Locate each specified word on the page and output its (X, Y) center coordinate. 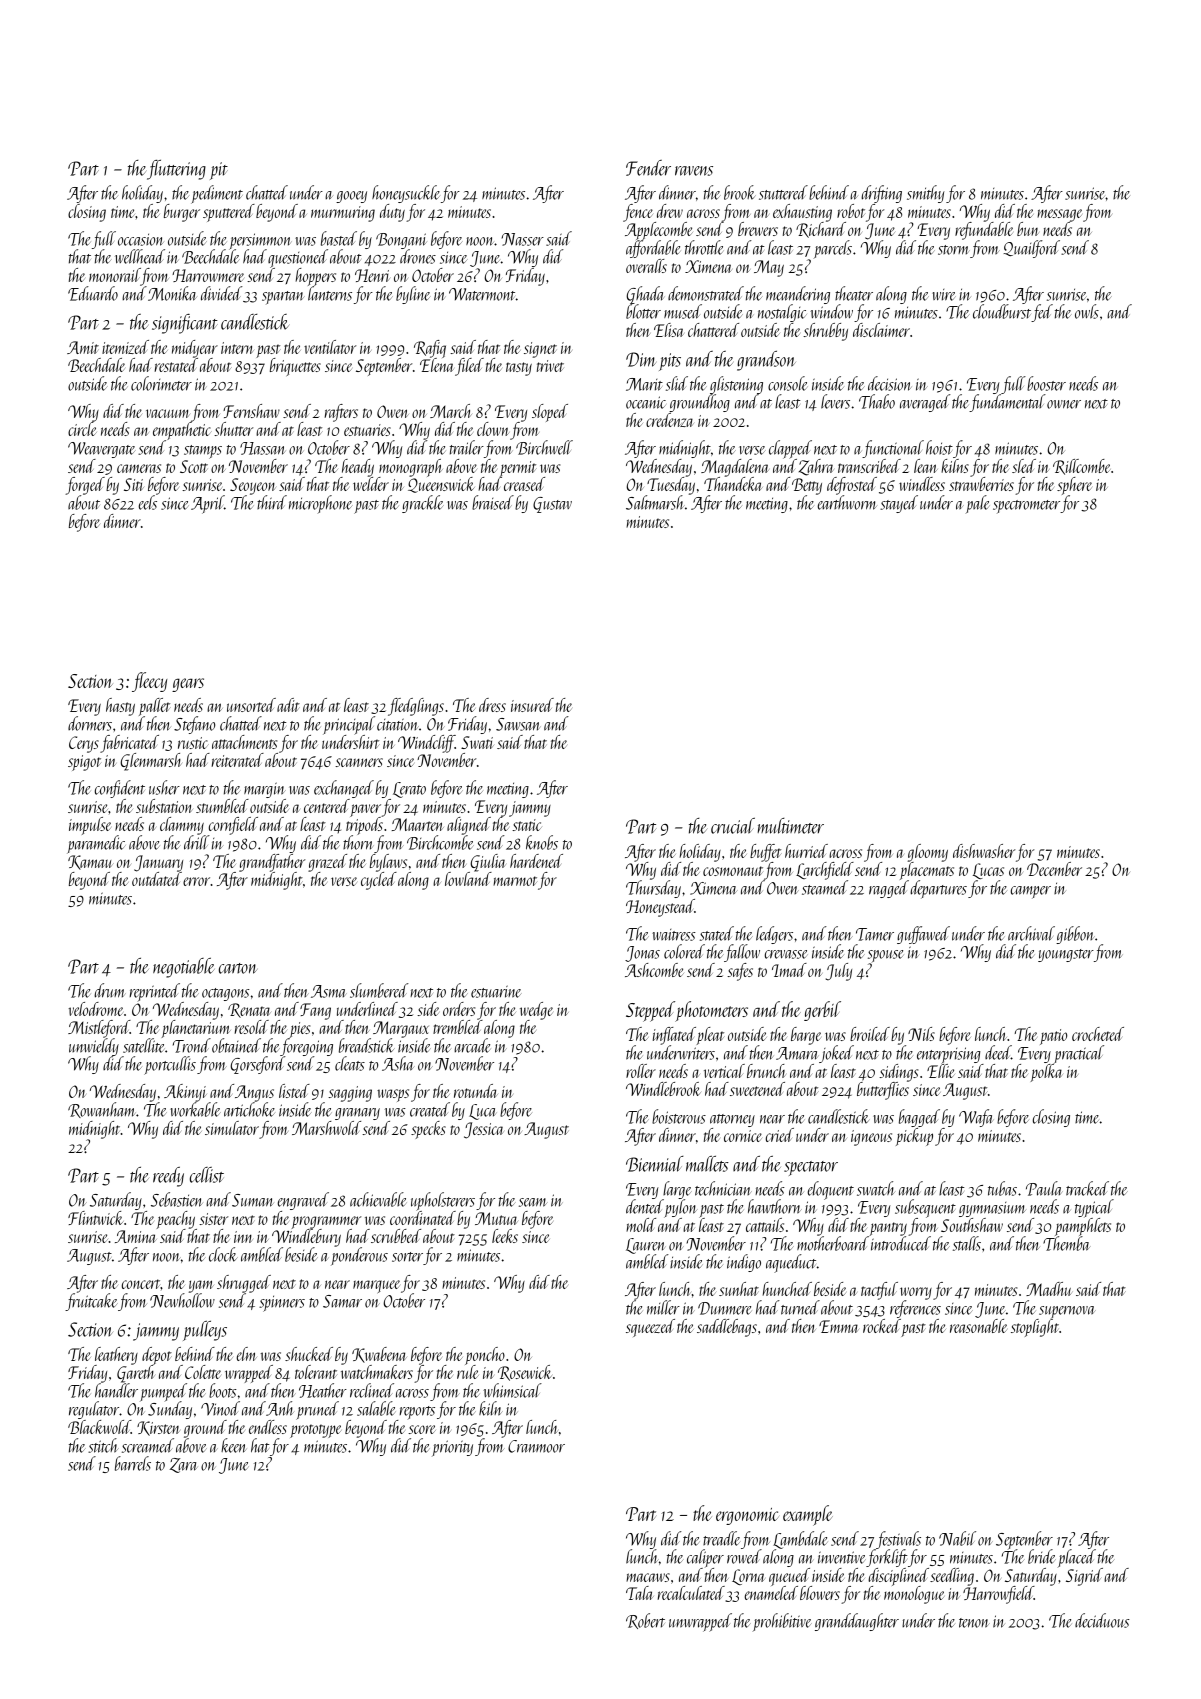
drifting (881, 194)
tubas (1002, 1188)
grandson (766, 361)
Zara (183, 1465)
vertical (724, 1071)
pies (300, 1030)
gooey (351, 197)
